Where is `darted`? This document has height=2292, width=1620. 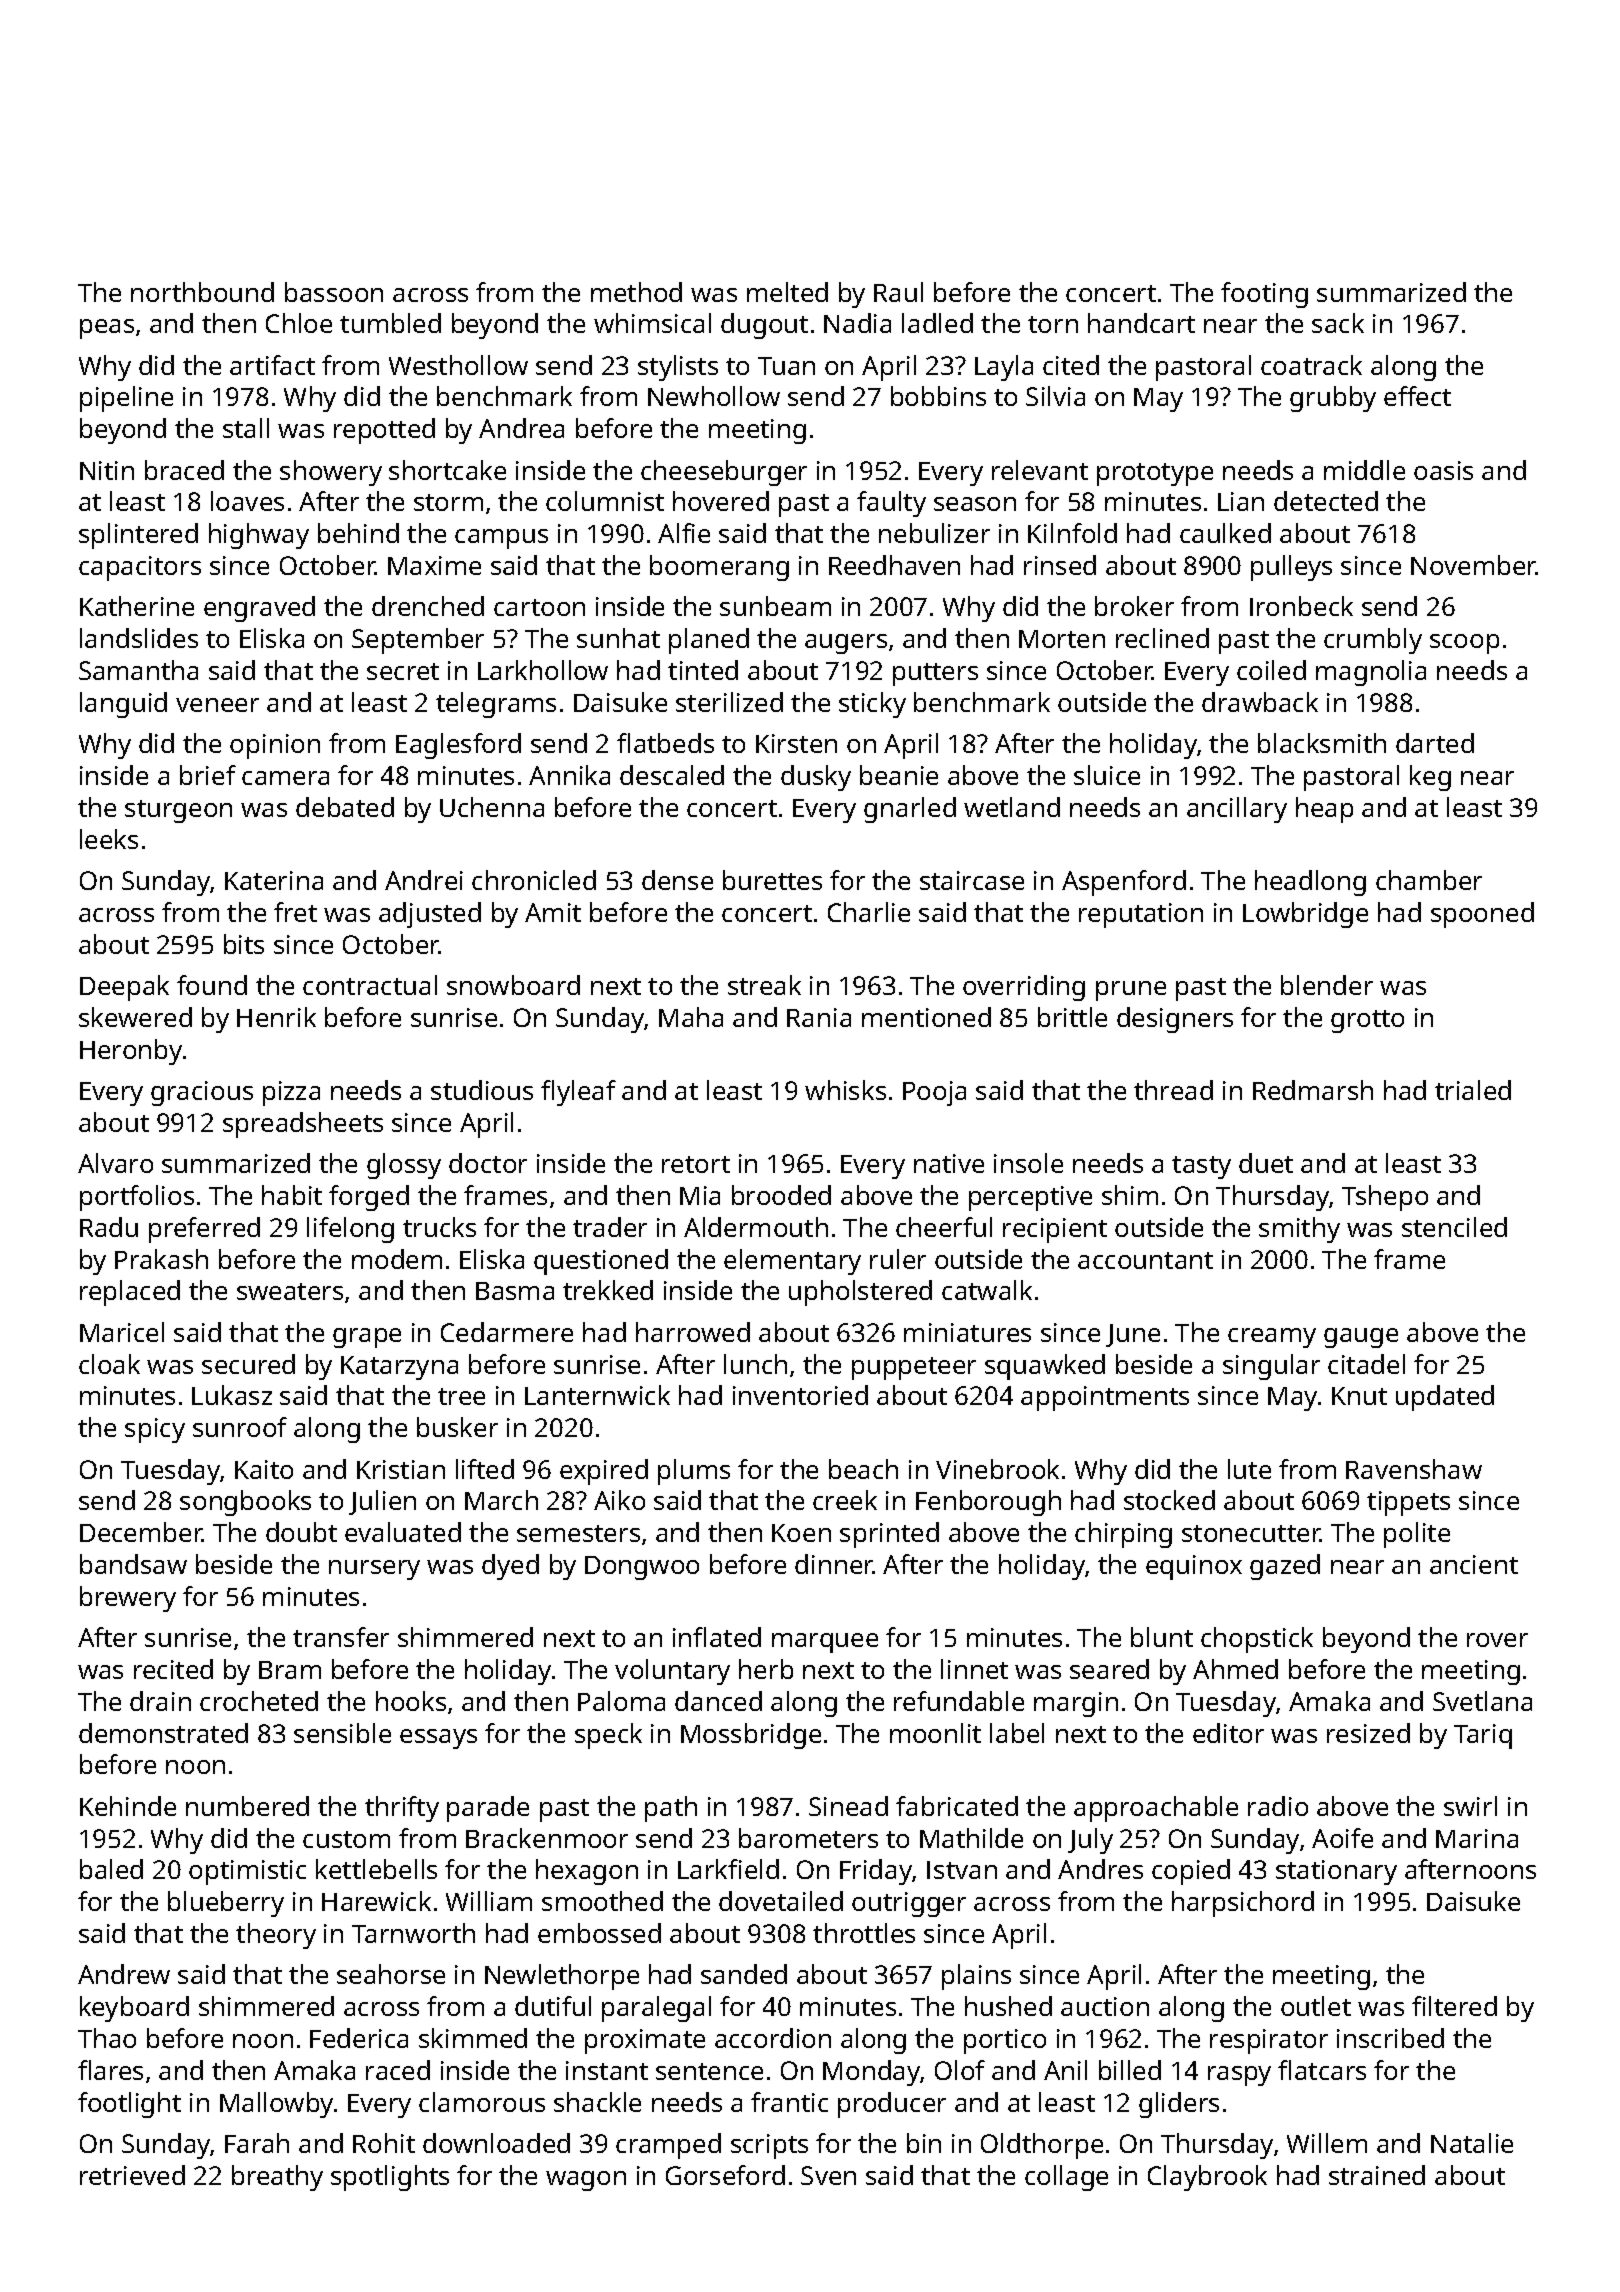
darted is located at coordinates (1435, 743).
